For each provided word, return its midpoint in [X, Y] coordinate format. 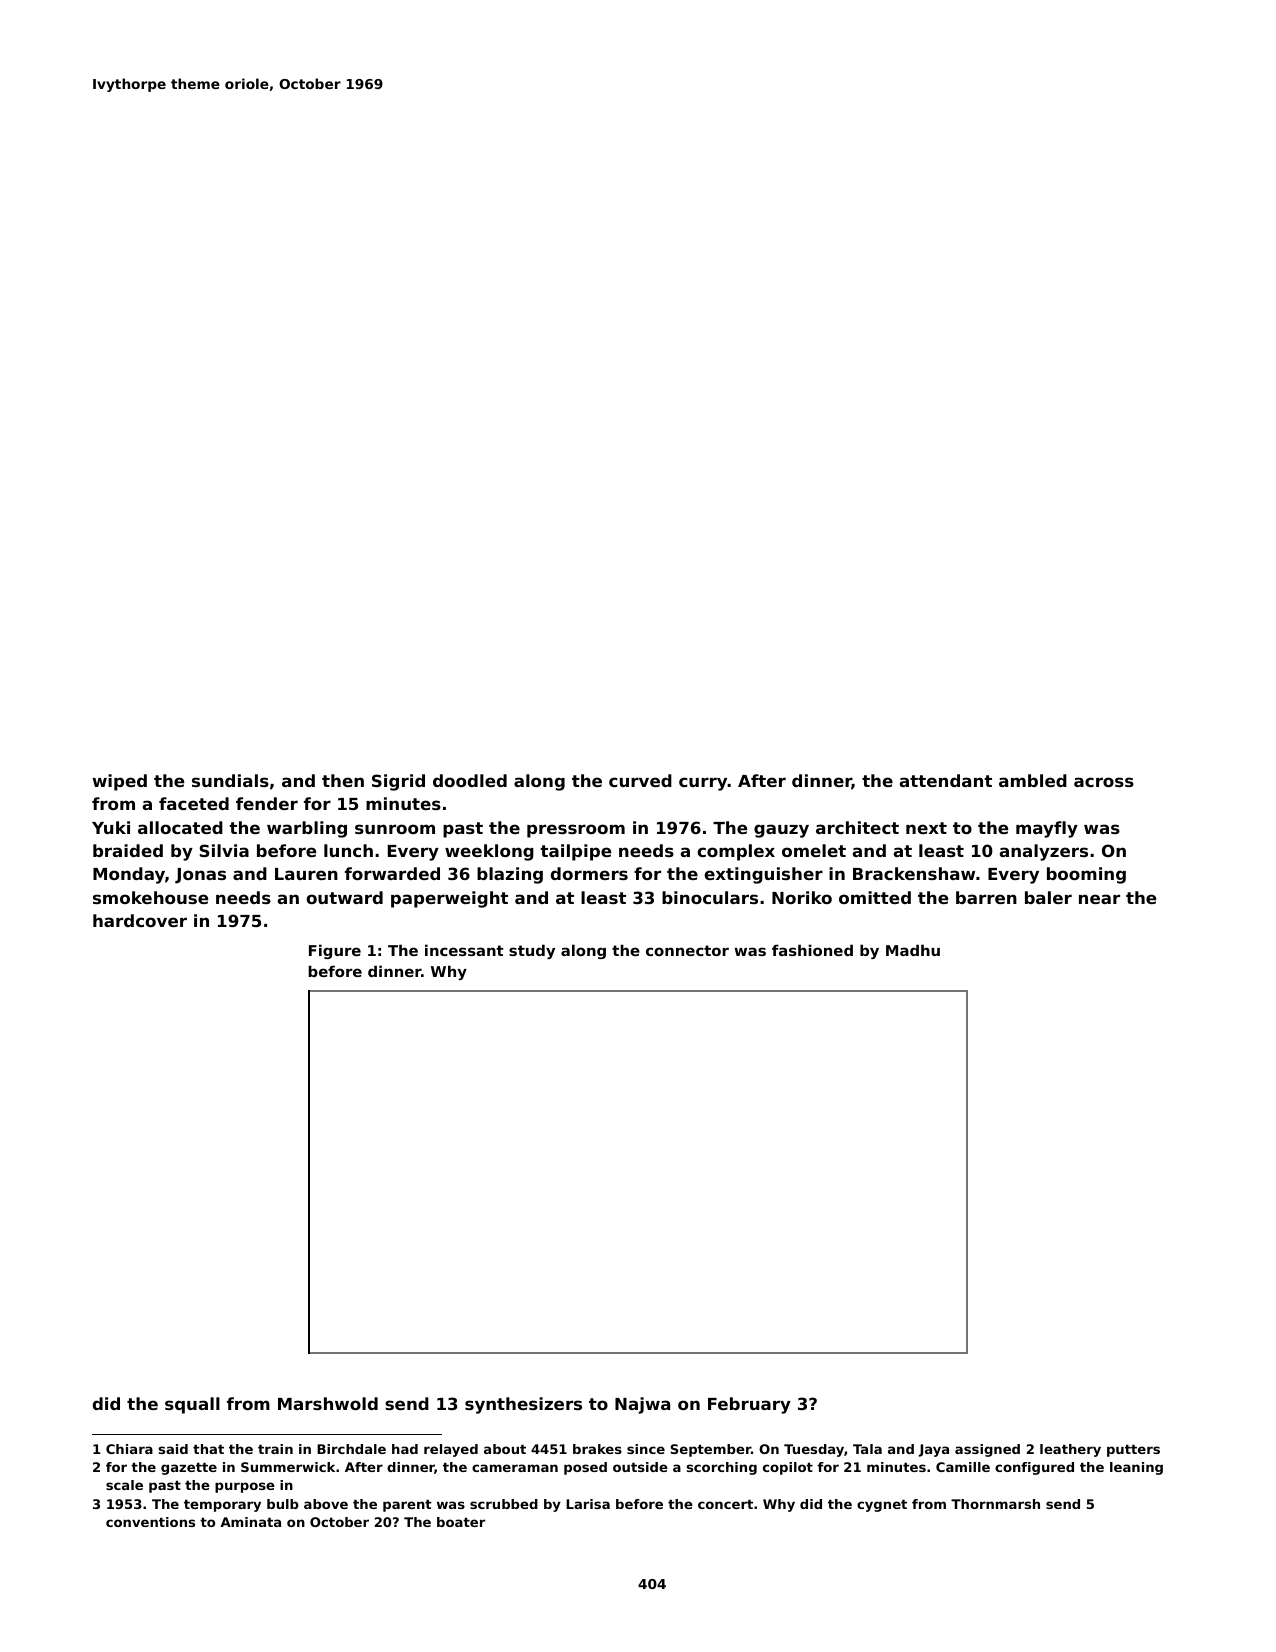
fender [267, 803]
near [1099, 899]
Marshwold [328, 1403]
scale [124, 1485]
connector [687, 950]
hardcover [140, 920]
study [532, 951]
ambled [1033, 780]
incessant [464, 950]
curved [640, 780]
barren [986, 897]
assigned [987, 1450]
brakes [597, 1449]
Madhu [913, 950]
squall [192, 1405]
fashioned [812, 950]
